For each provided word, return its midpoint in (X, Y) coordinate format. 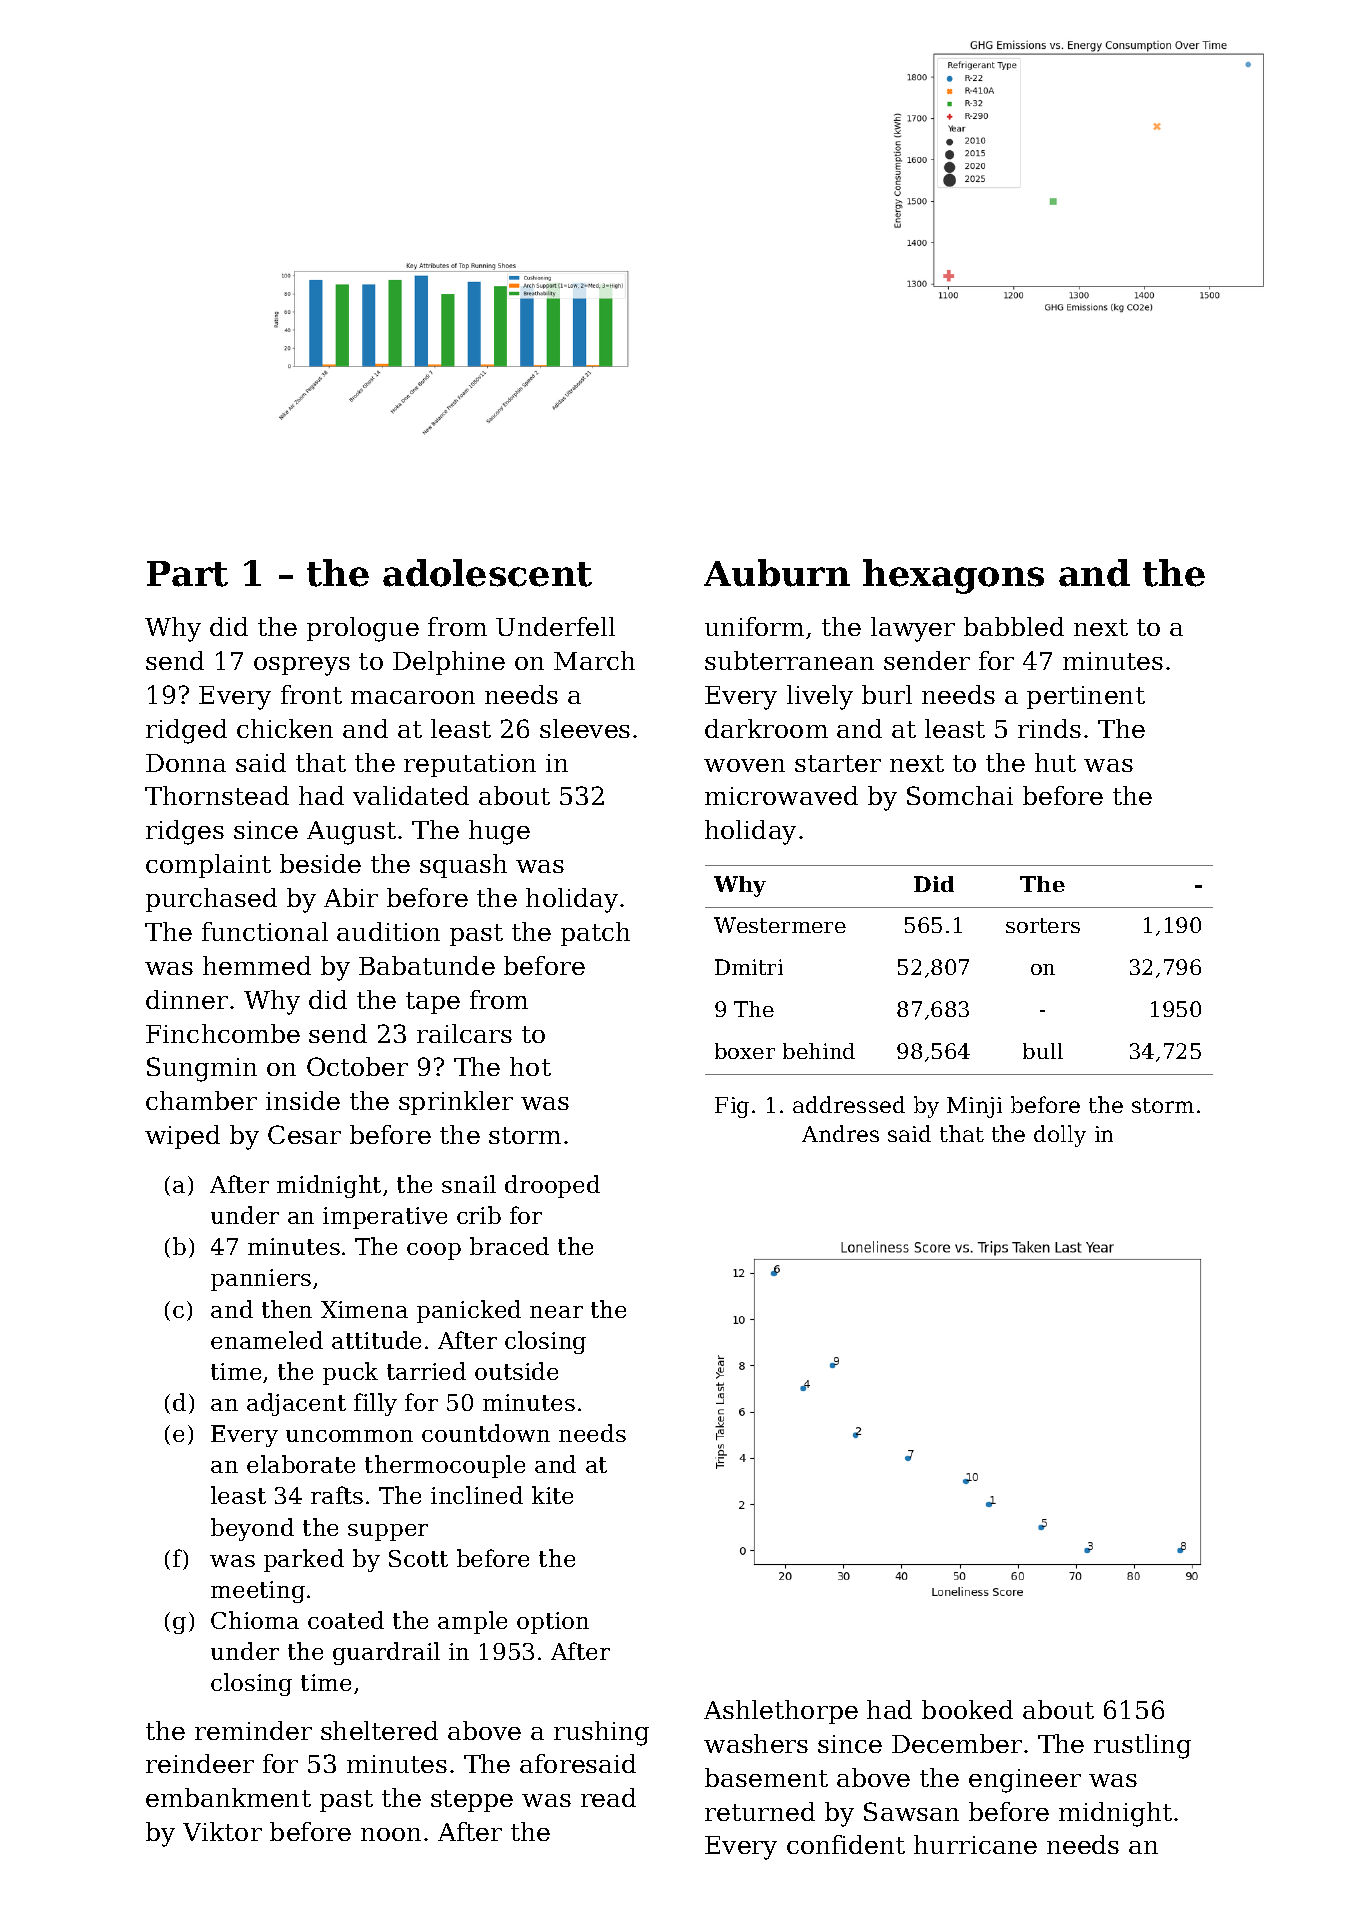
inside (303, 1100)
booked (967, 1709)
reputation (470, 765)
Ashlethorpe (781, 1712)
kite (552, 1495)
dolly (1060, 1136)
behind (819, 1051)
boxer (745, 1051)
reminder (253, 1730)
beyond (252, 1529)
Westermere (780, 925)
